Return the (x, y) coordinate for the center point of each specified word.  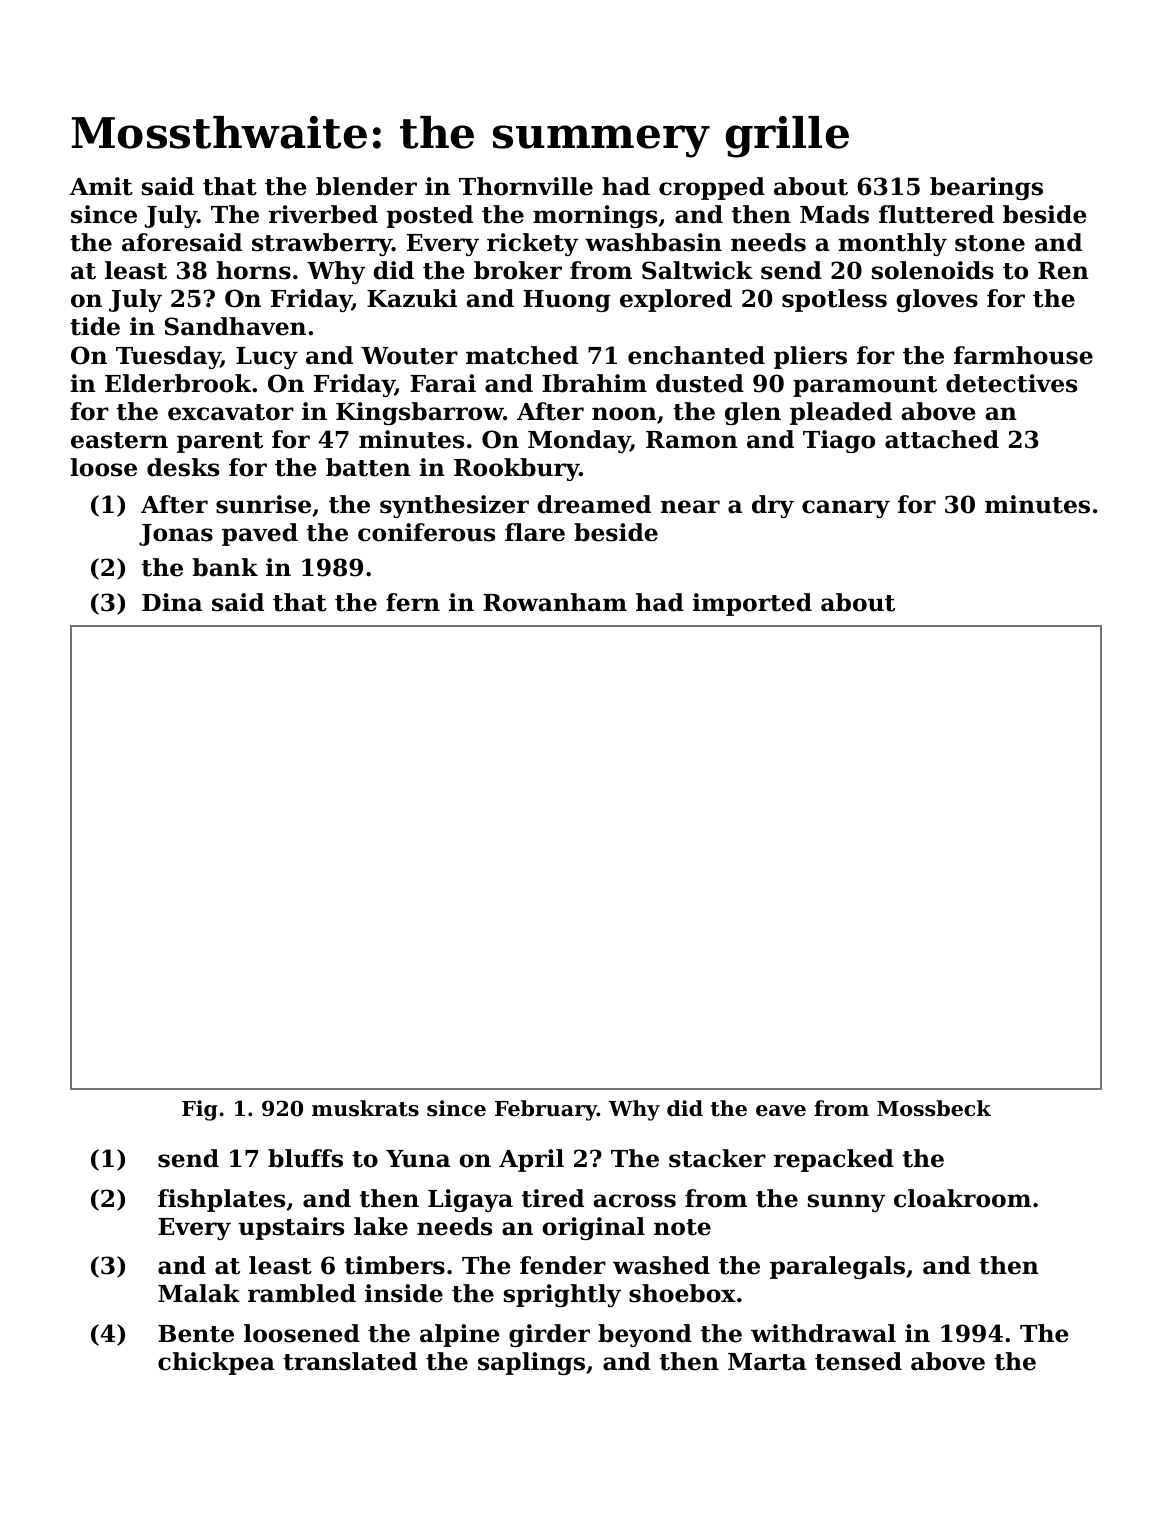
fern (413, 602)
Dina (172, 602)
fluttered (936, 214)
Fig (200, 1110)
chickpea (216, 1363)
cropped (712, 188)
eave (781, 1111)
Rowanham (555, 602)
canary (846, 509)
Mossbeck (934, 1108)
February (546, 1110)
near (690, 507)
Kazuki (412, 298)
